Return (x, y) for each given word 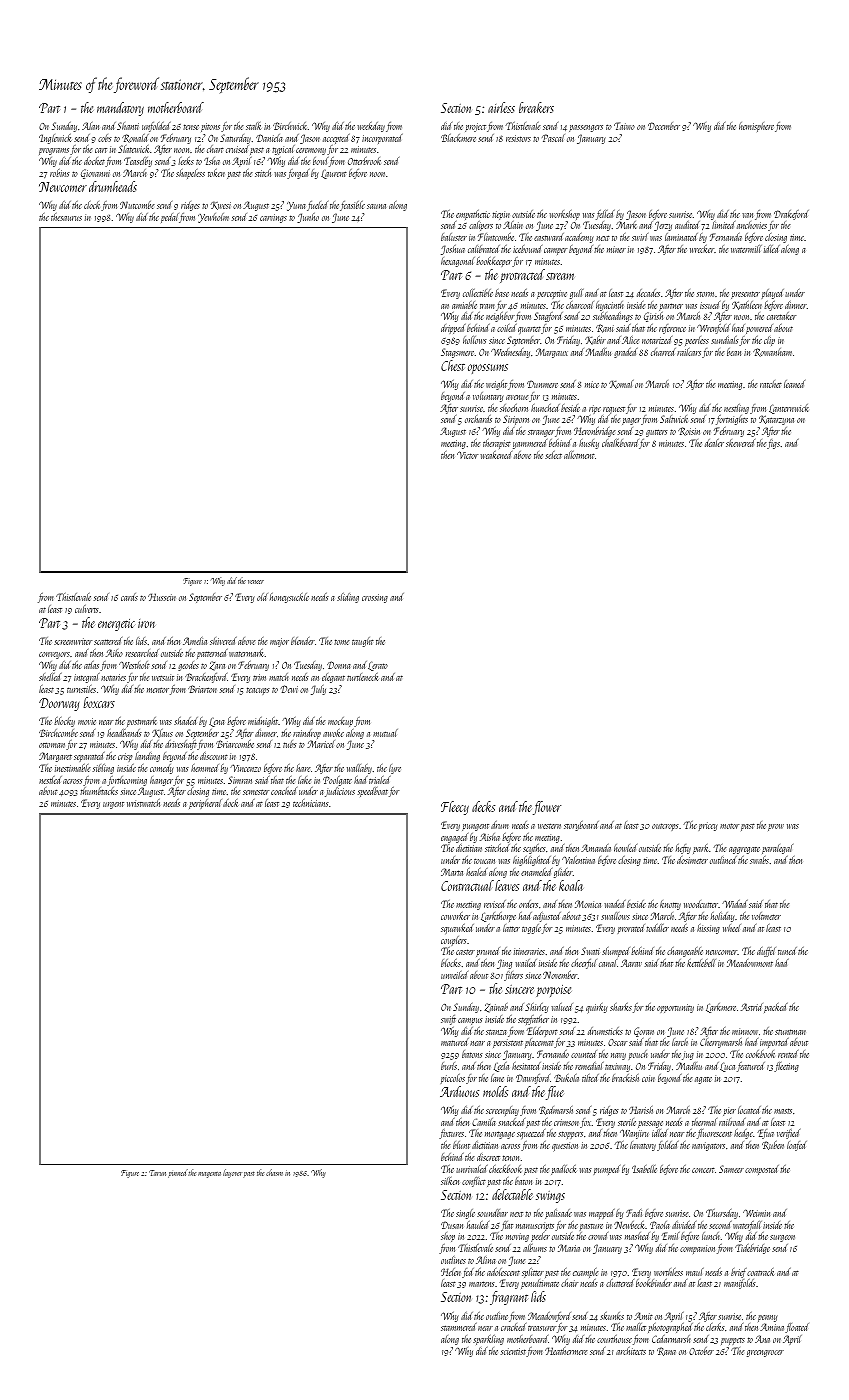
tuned (787, 951)
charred (663, 352)
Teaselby (138, 162)
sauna (376, 206)
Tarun (157, 1173)
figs (773, 444)
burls (449, 1066)
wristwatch (143, 803)
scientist (513, 1351)
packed (775, 1008)
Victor (467, 455)
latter (511, 928)
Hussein (162, 597)
